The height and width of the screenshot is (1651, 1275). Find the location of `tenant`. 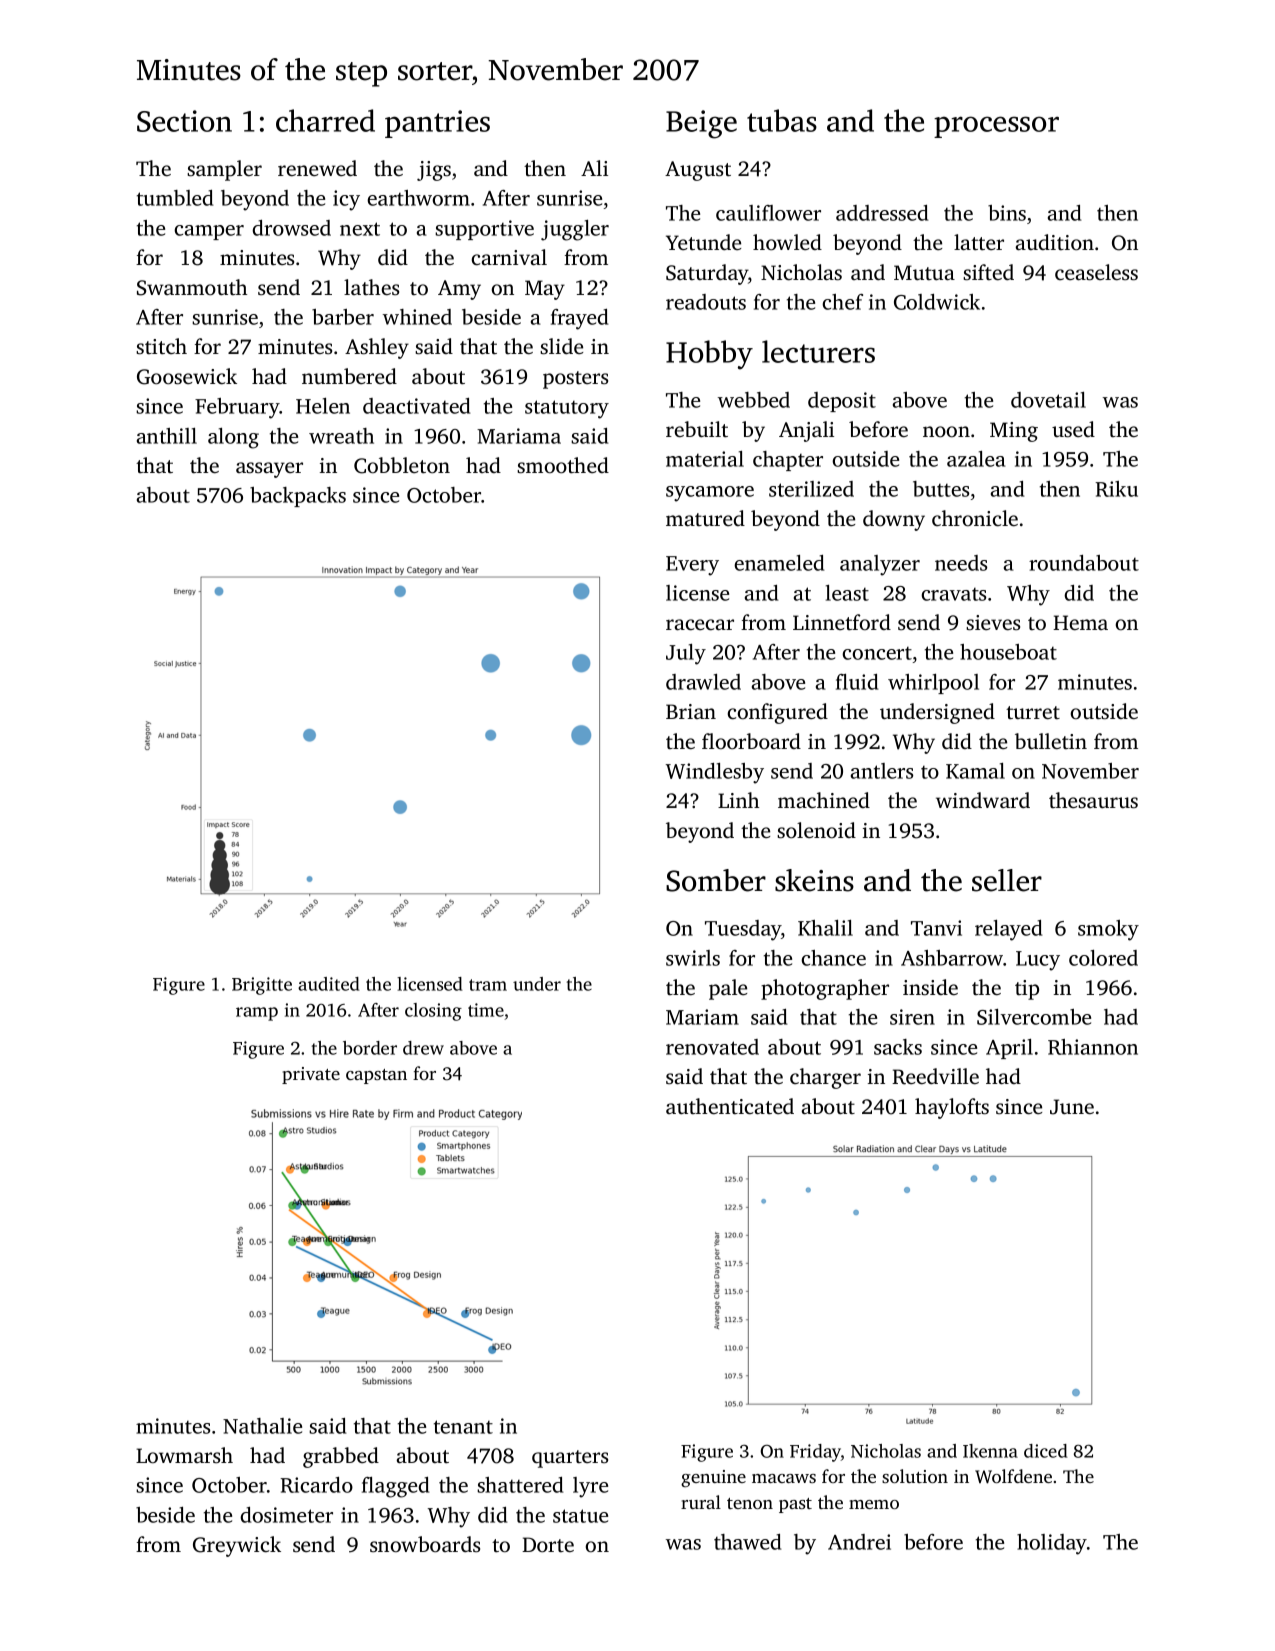

tenant is located at coordinates (463, 1427).
